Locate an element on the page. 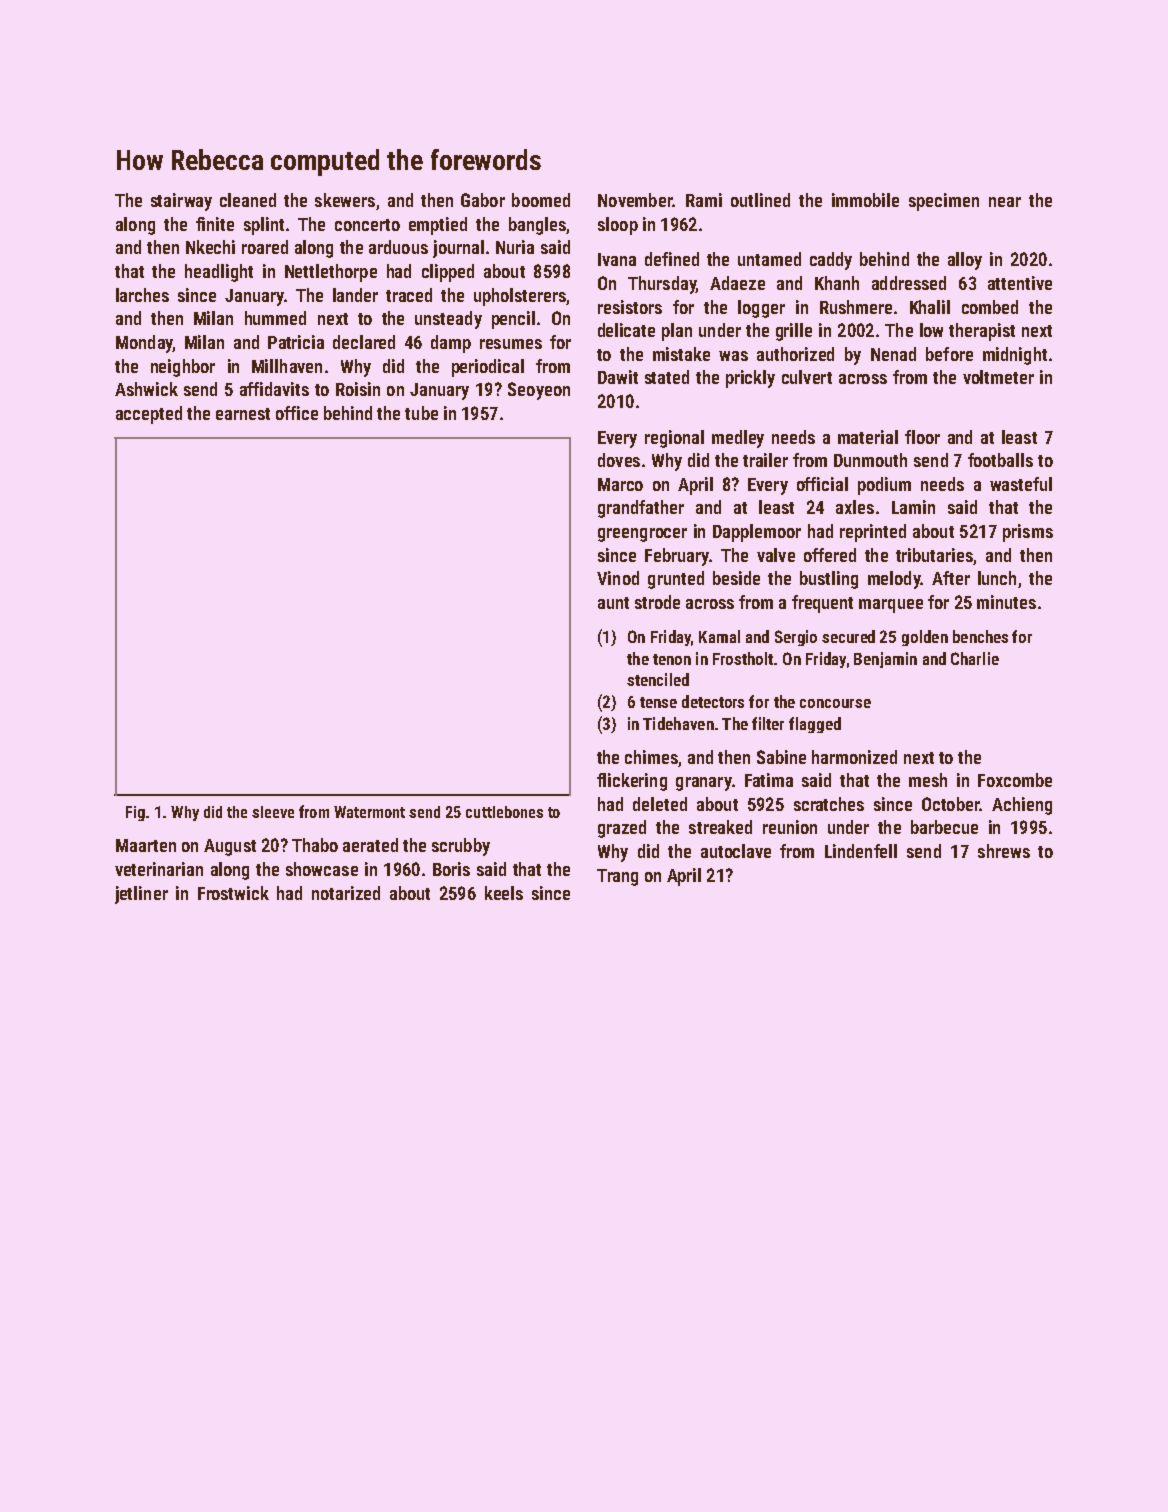 The image size is (1168, 1512). alloy is located at coordinates (965, 261).
